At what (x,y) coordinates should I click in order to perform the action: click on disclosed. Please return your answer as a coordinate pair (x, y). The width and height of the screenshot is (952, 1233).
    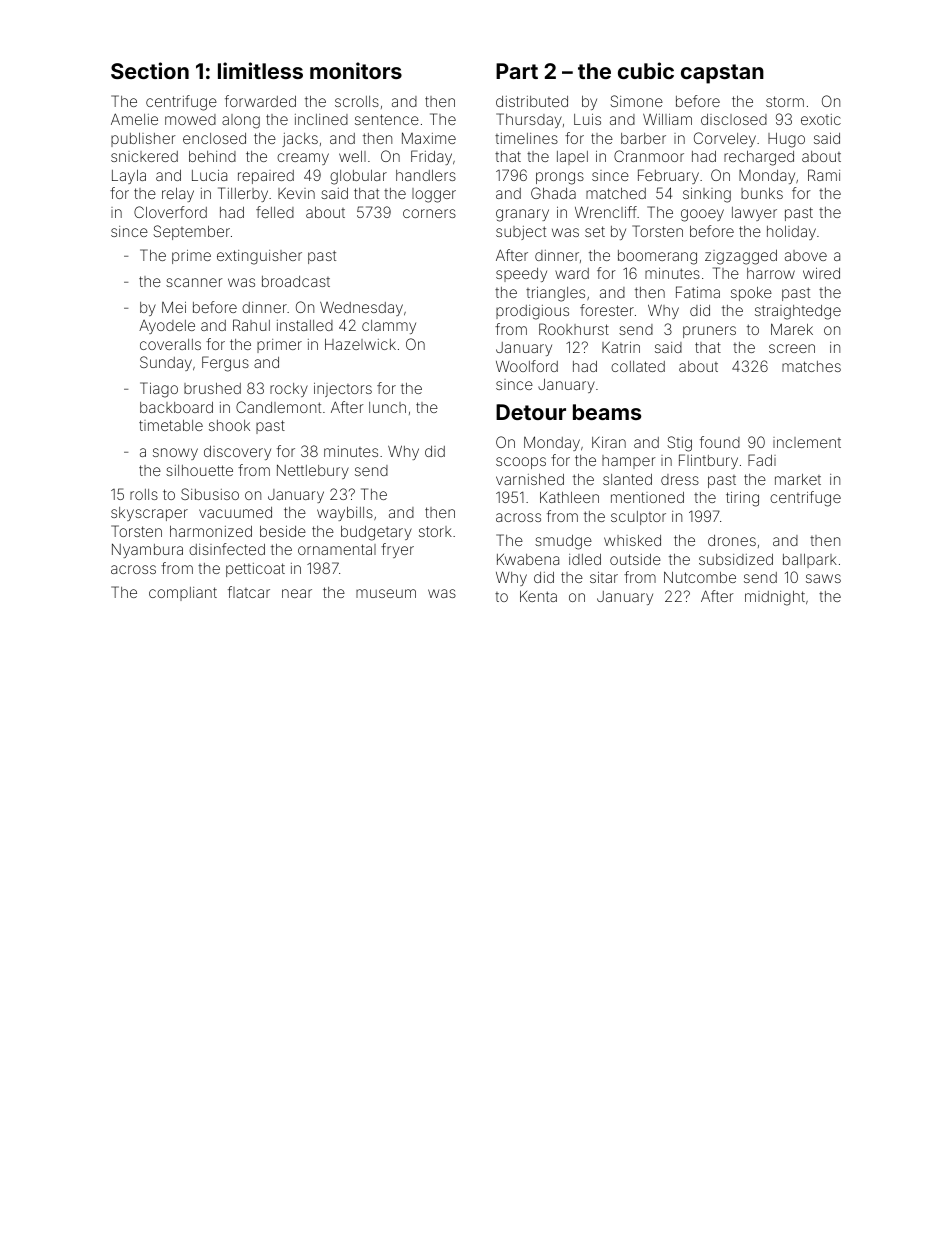
    Looking at the image, I should click on (734, 119).
